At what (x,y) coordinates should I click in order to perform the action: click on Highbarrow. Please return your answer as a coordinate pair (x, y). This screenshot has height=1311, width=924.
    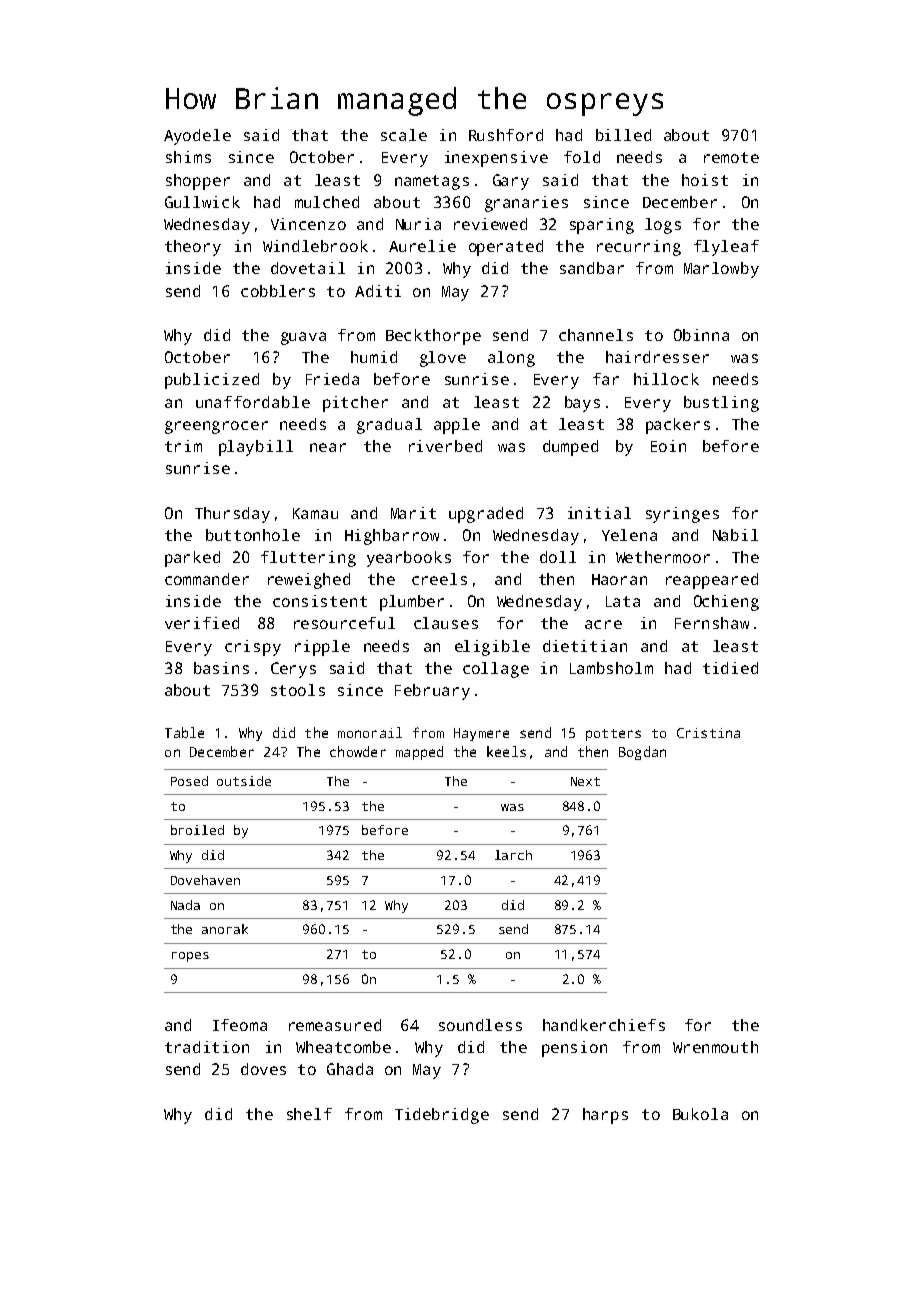
    Looking at the image, I should click on (392, 537).
